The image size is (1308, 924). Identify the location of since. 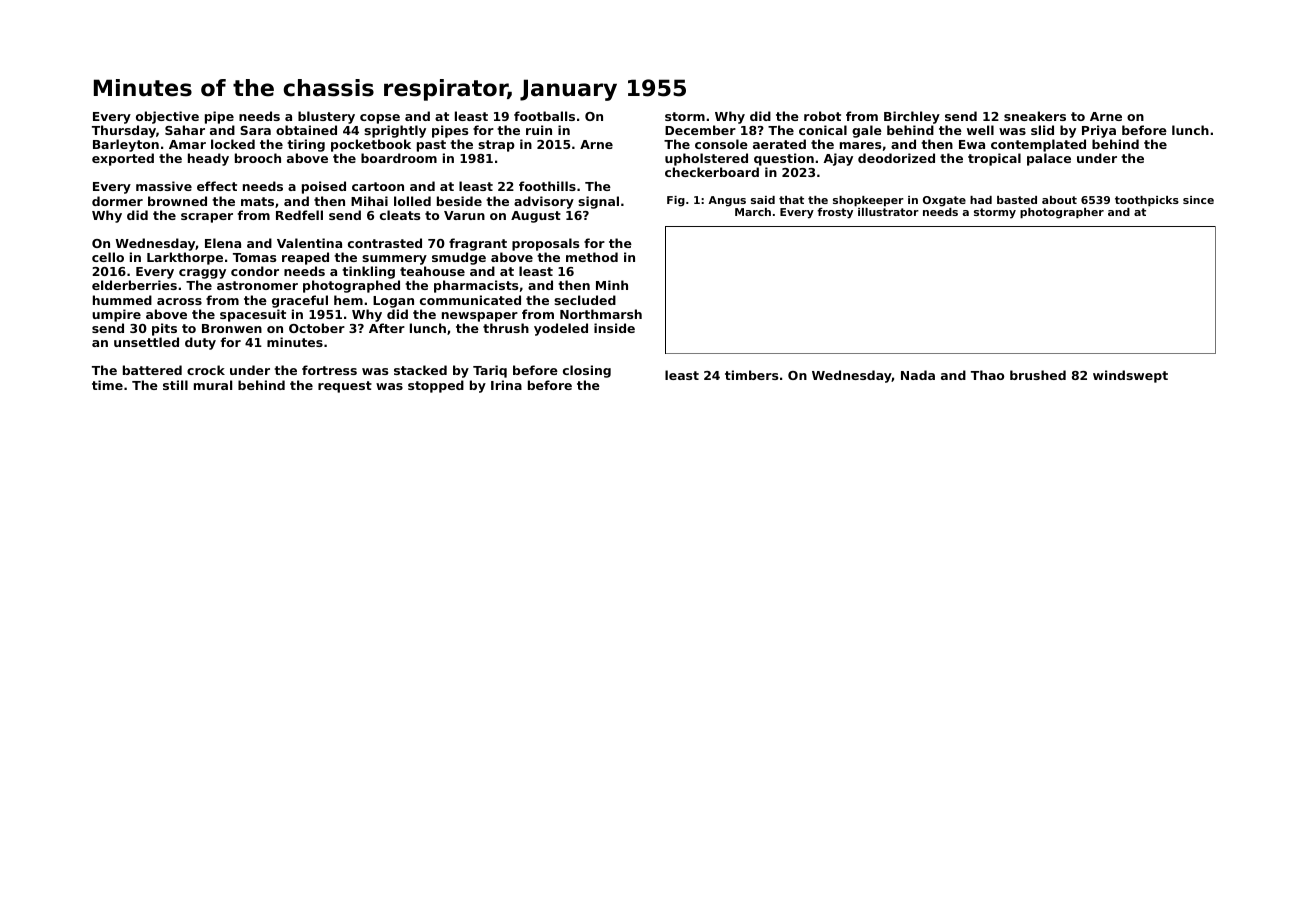
(1198, 200).
